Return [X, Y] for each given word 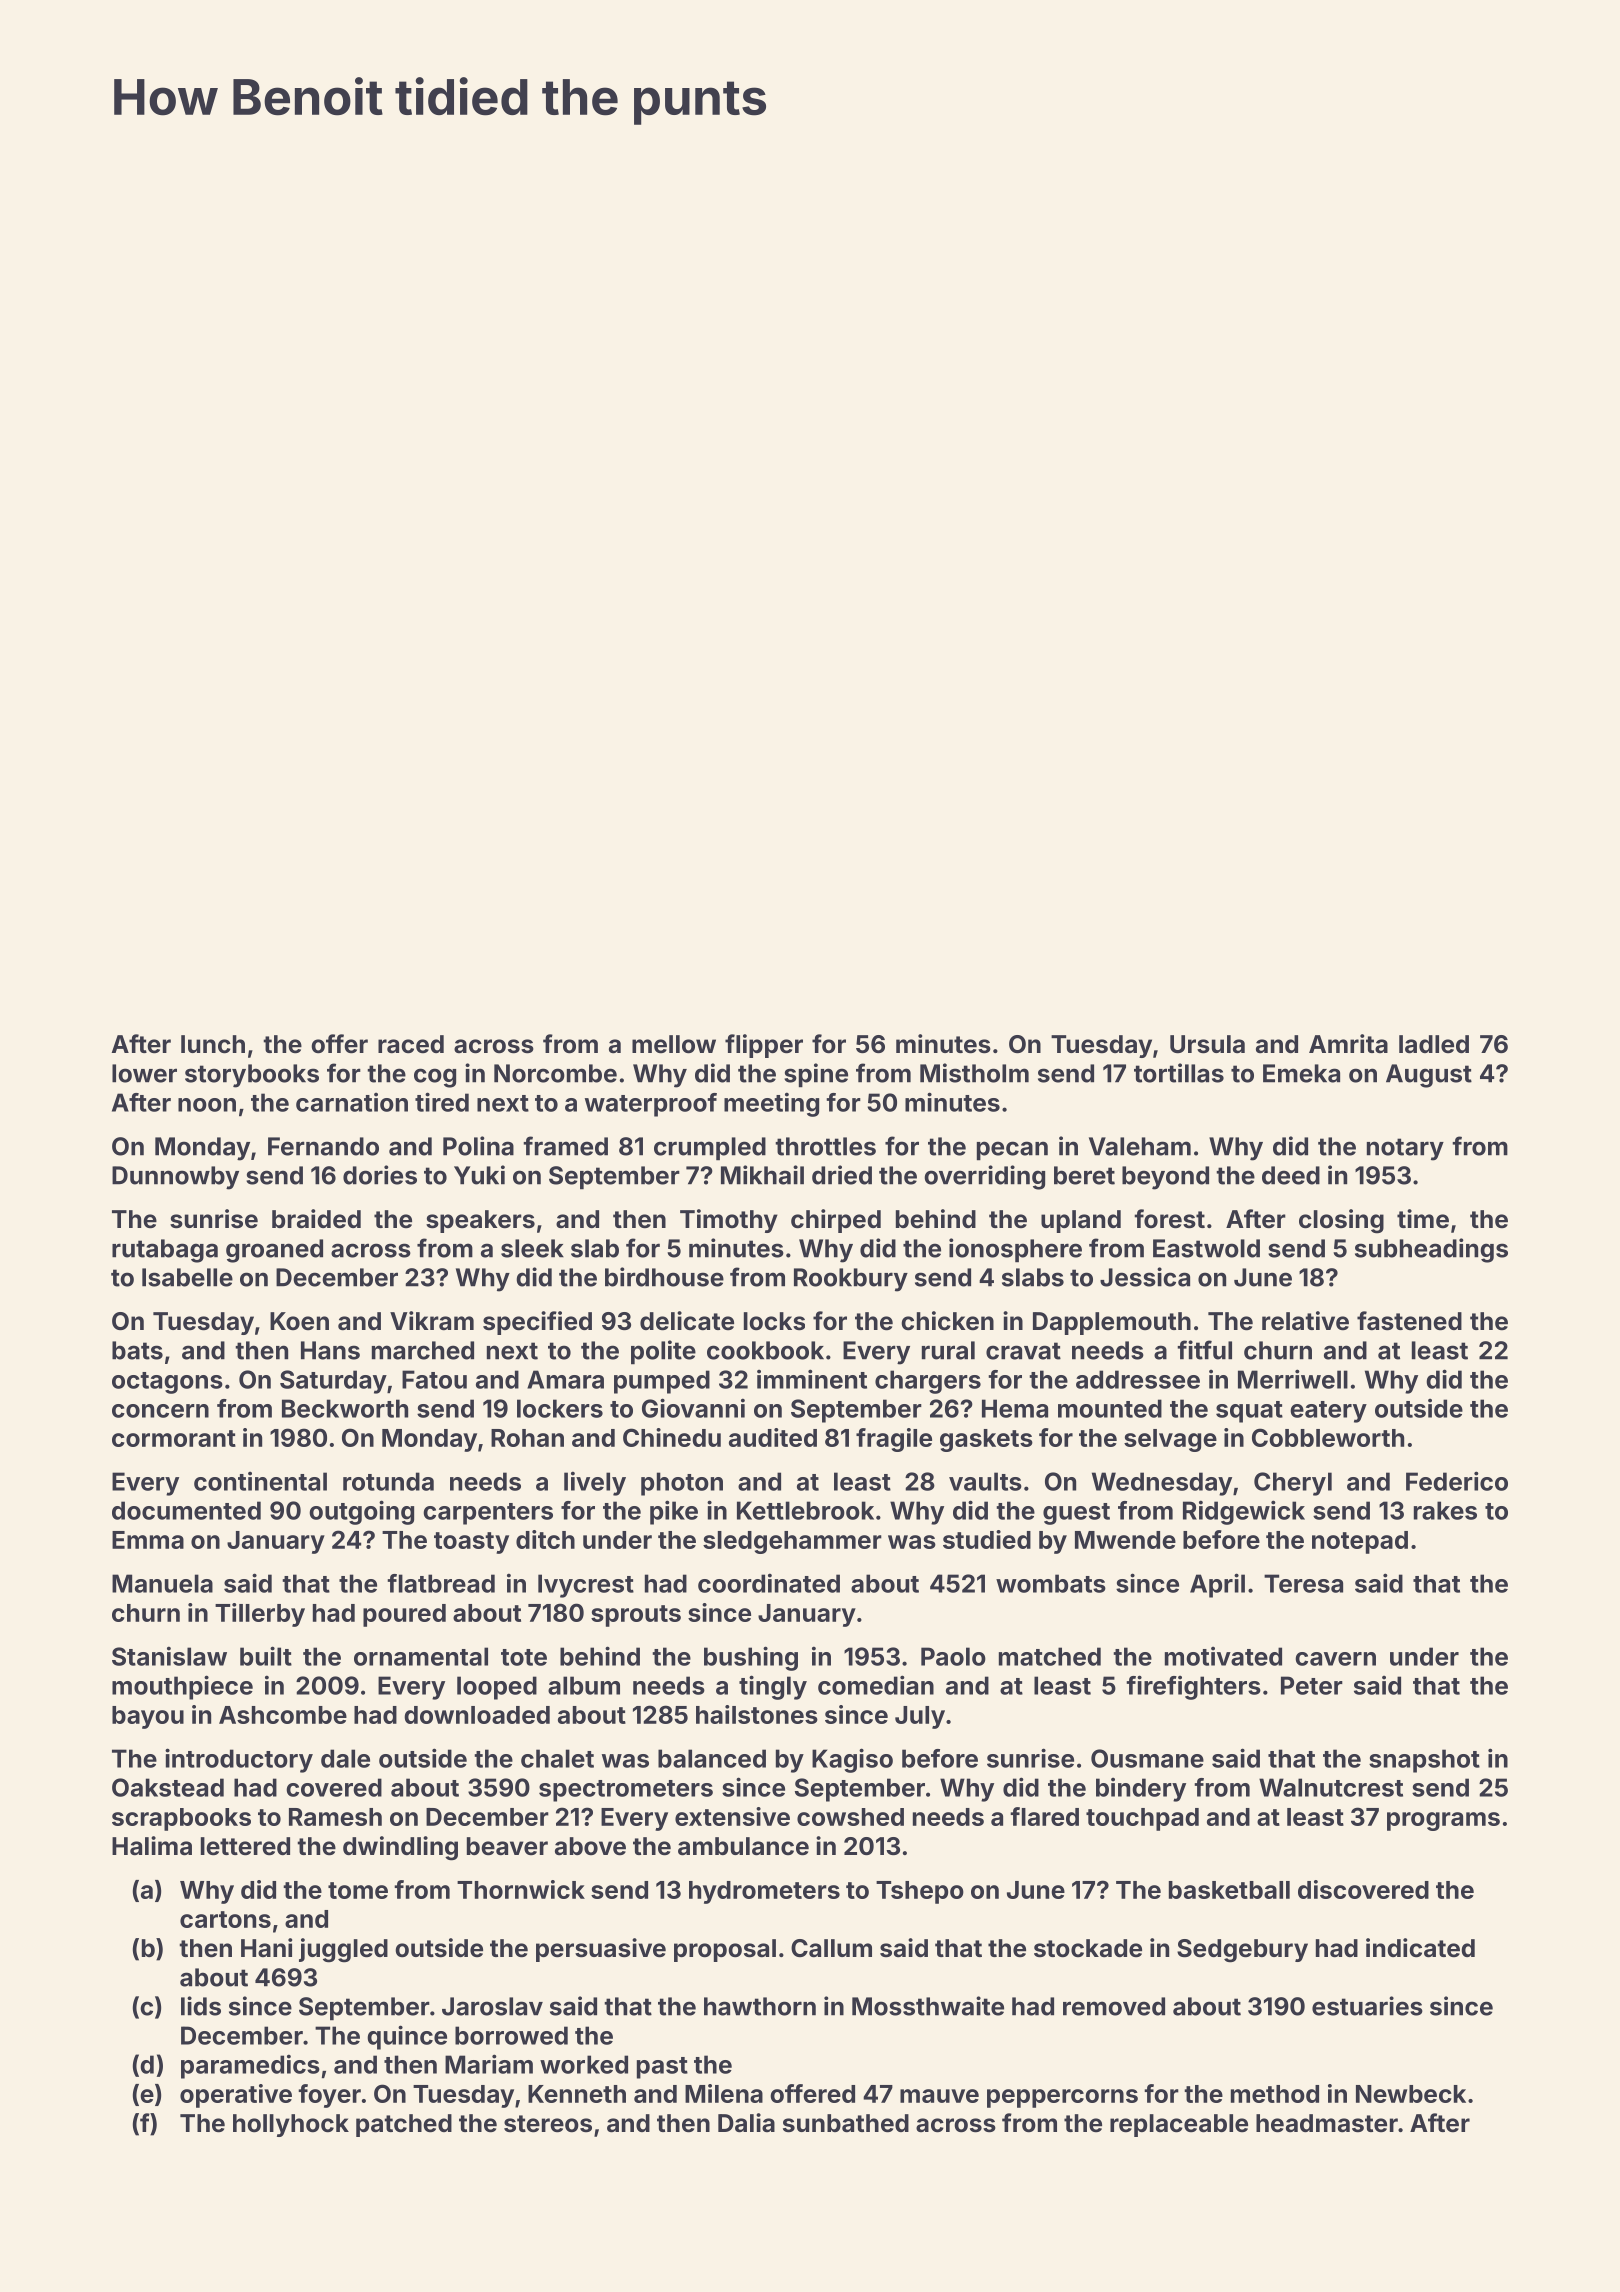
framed [565, 1146]
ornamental [421, 1656]
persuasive [601, 1950]
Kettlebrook [805, 1510]
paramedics [250, 2066]
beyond [1165, 1178]
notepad [1360, 1542]
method [1275, 2094]
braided [316, 1219]
